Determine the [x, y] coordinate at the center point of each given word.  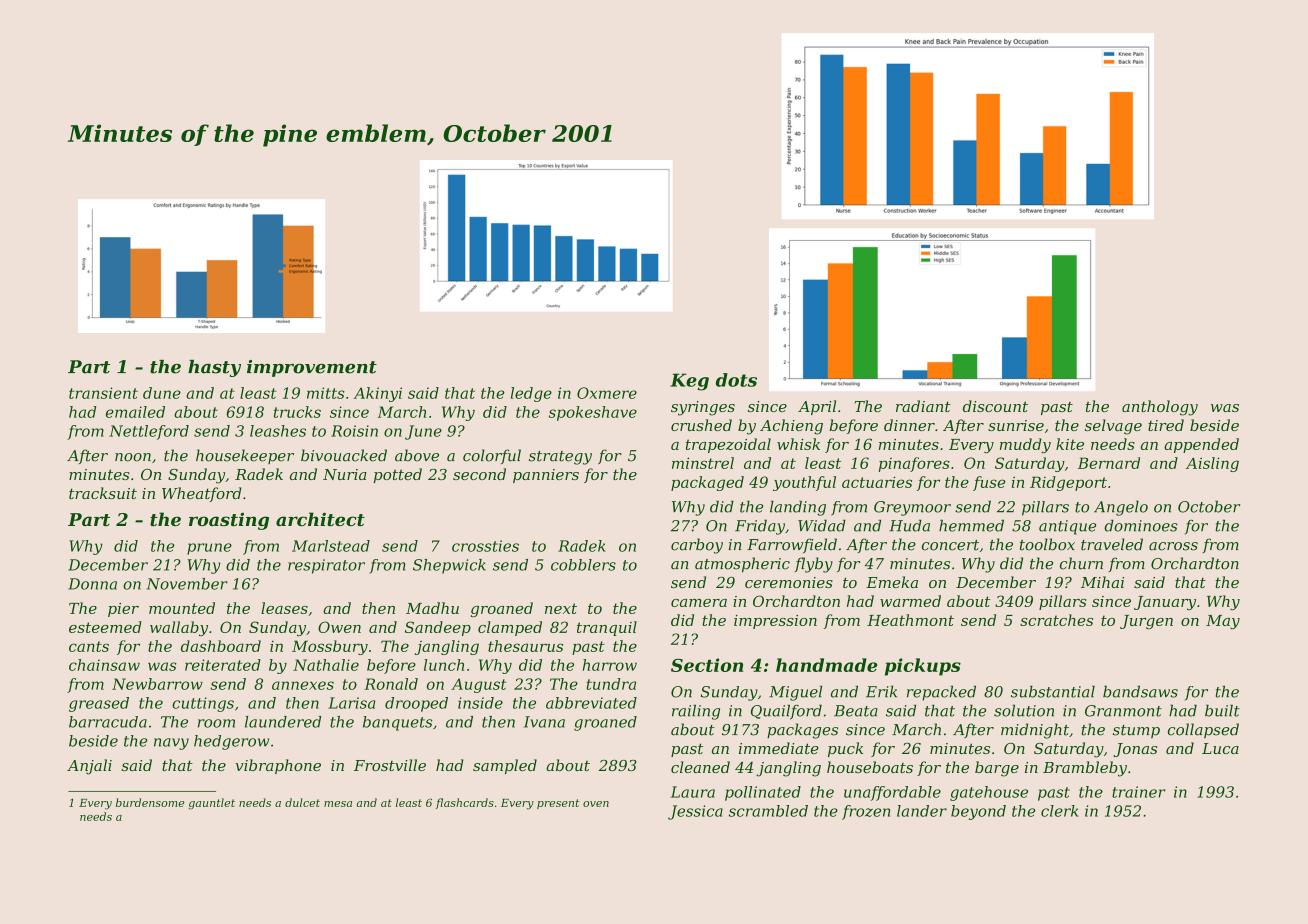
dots [736, 380]
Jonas [1135, 750]
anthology [1160, 408]
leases [284, 608]
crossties [485, 546]
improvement [312, 368]
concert [950, 545]
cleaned [700, 767]
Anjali [89, 767]
